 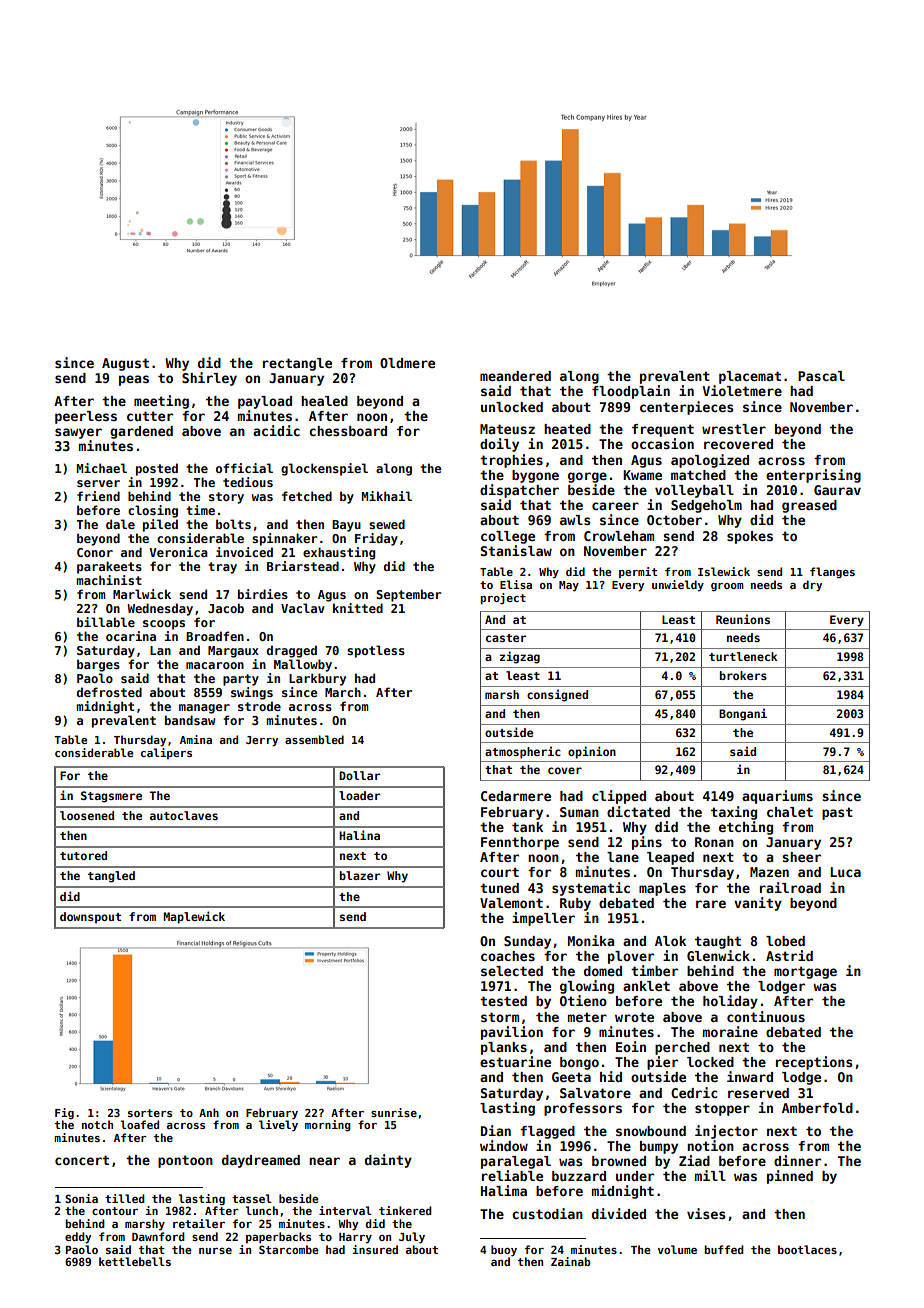 What do you see at coordinates (292, 651) in the screenshot?
I see `dragged` at bounding box center [292, 651].
